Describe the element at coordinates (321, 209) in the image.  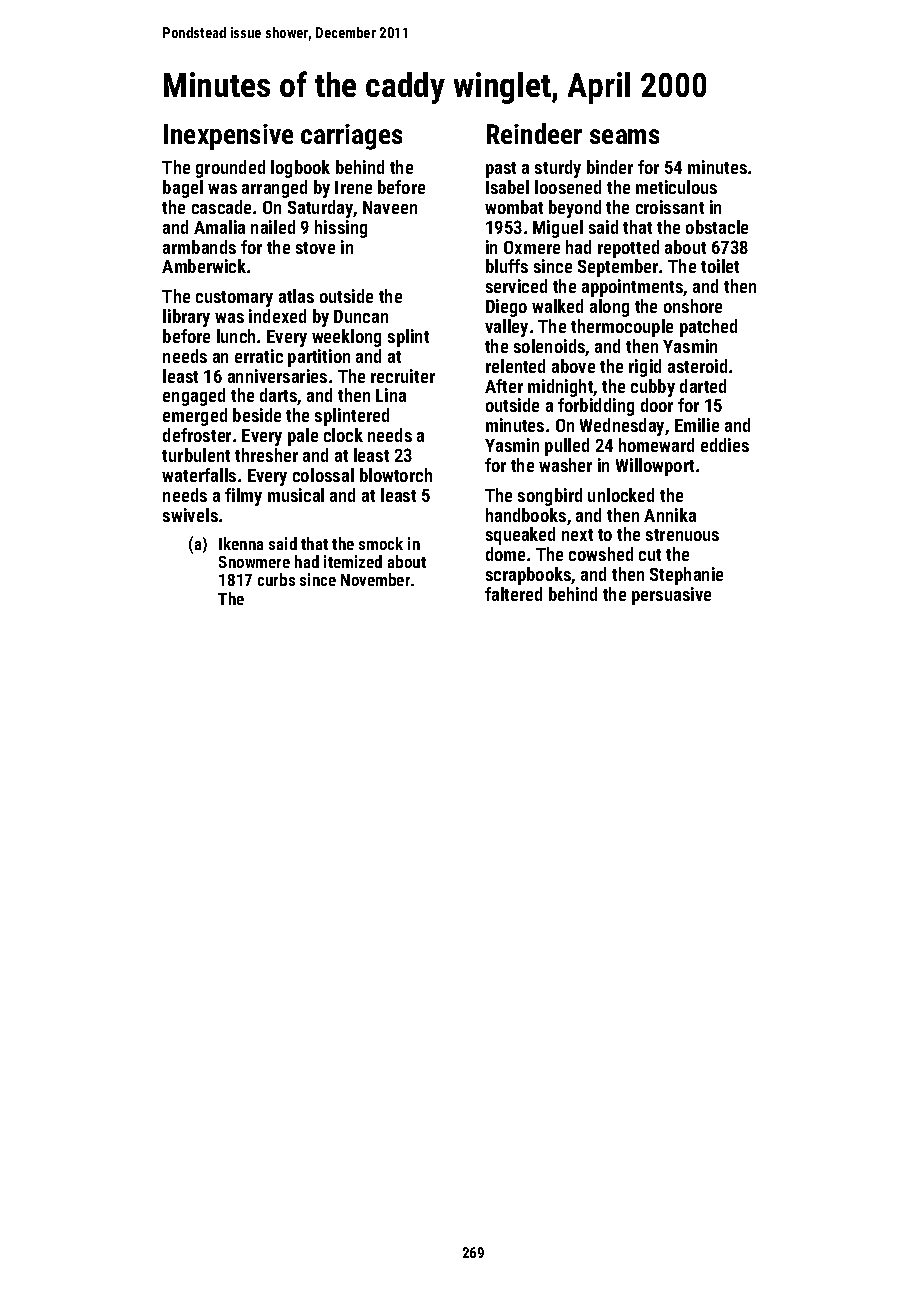
I see `Saturday` at that location.
